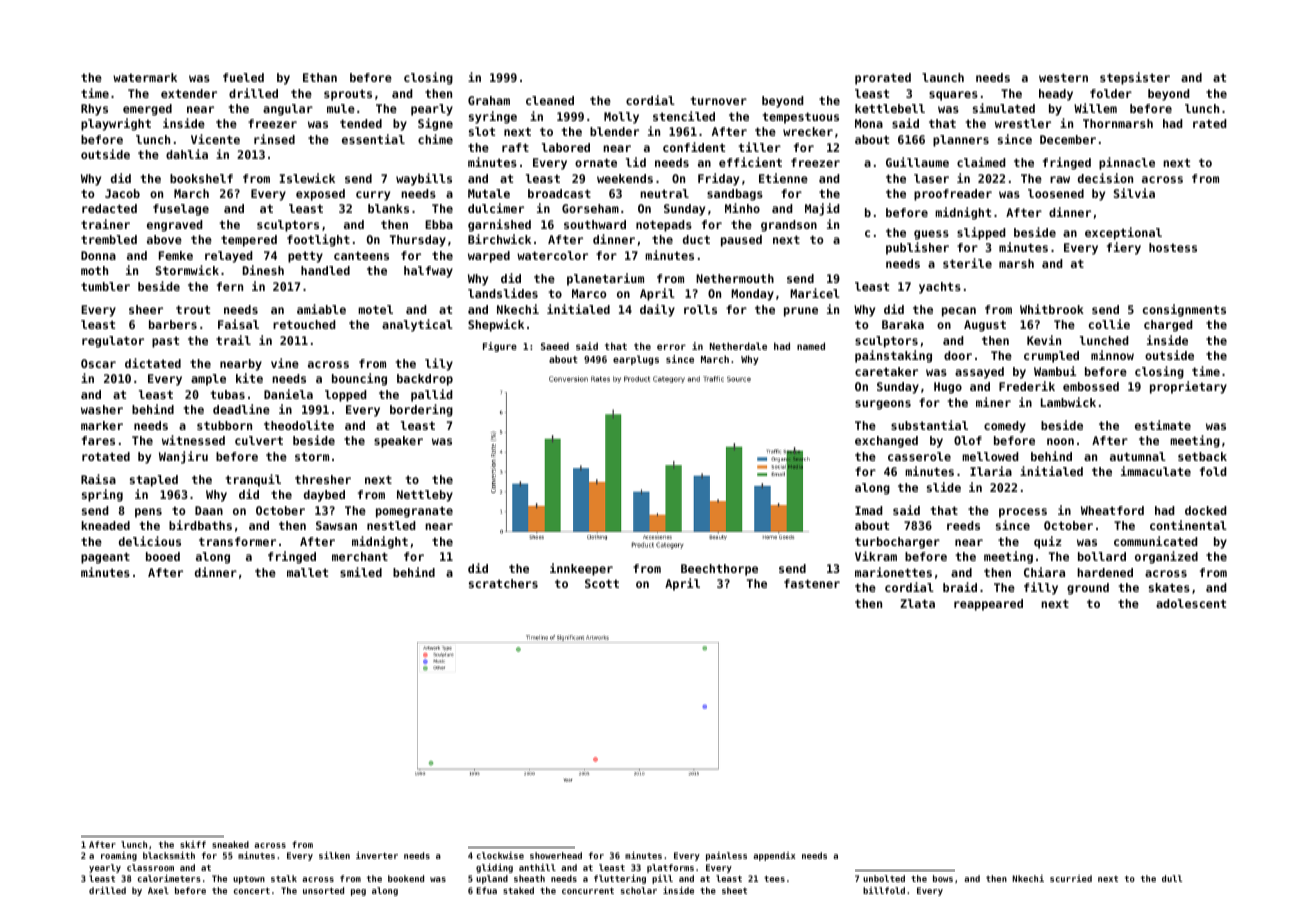 This document has height=924, width=1308. I want to click on retouched, so click(304, 324).
